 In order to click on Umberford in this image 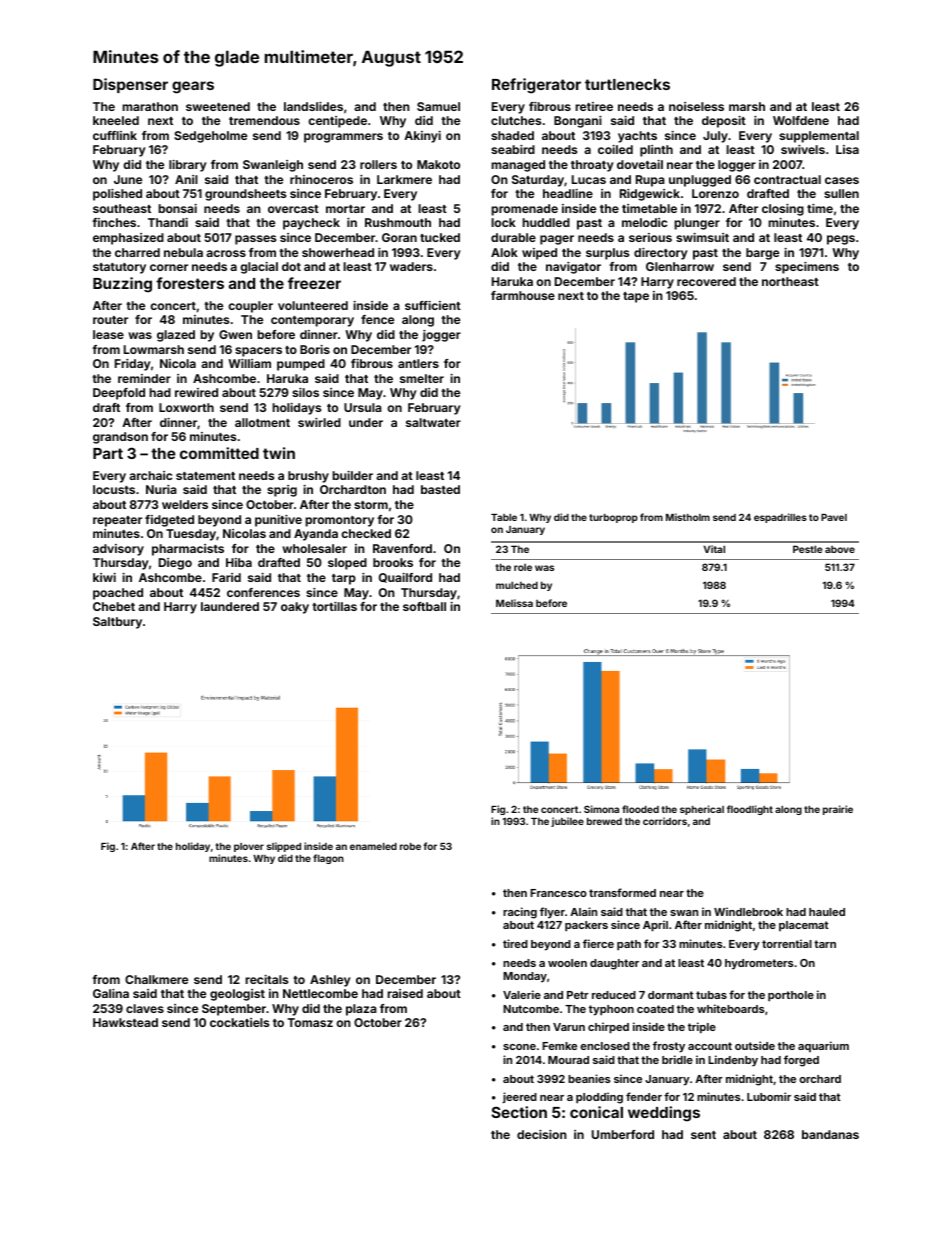, I will do `click(623, 1134)`.
